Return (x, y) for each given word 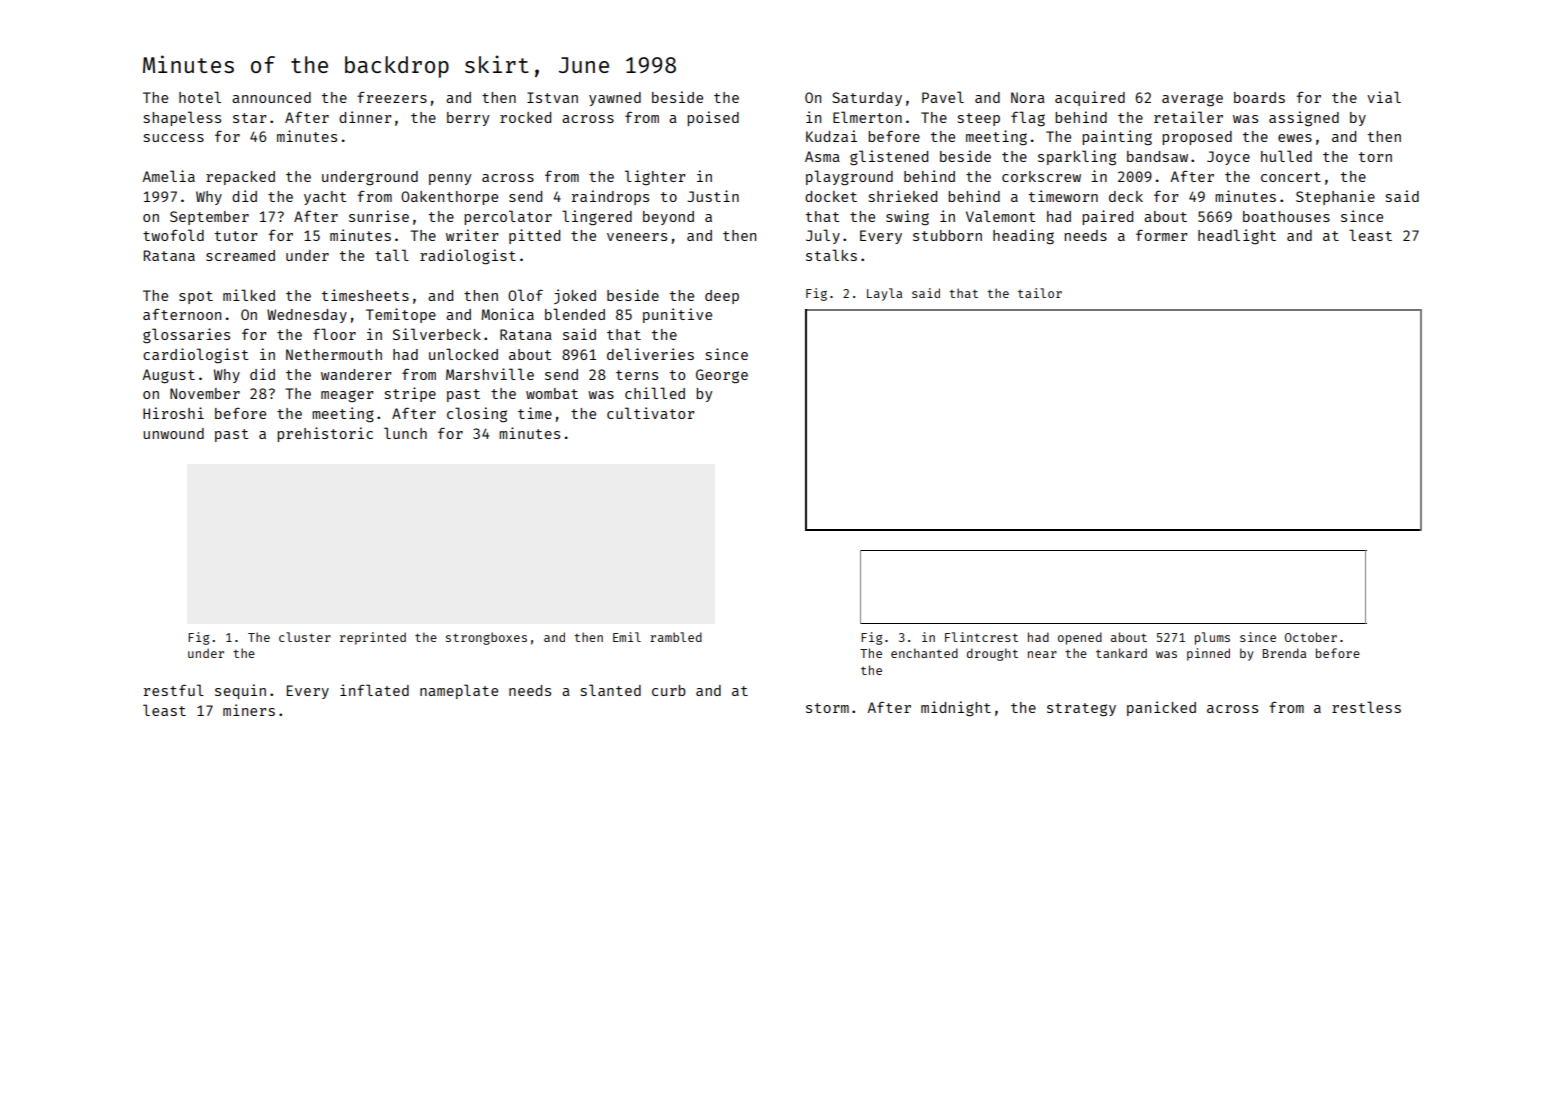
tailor (1040, 293)
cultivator (650, 413)
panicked (1161, 708)
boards (1259, 97)
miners (249, 710)
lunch (405, 433)
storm (827, 708)
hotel (200, 97)
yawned (615, 99)
